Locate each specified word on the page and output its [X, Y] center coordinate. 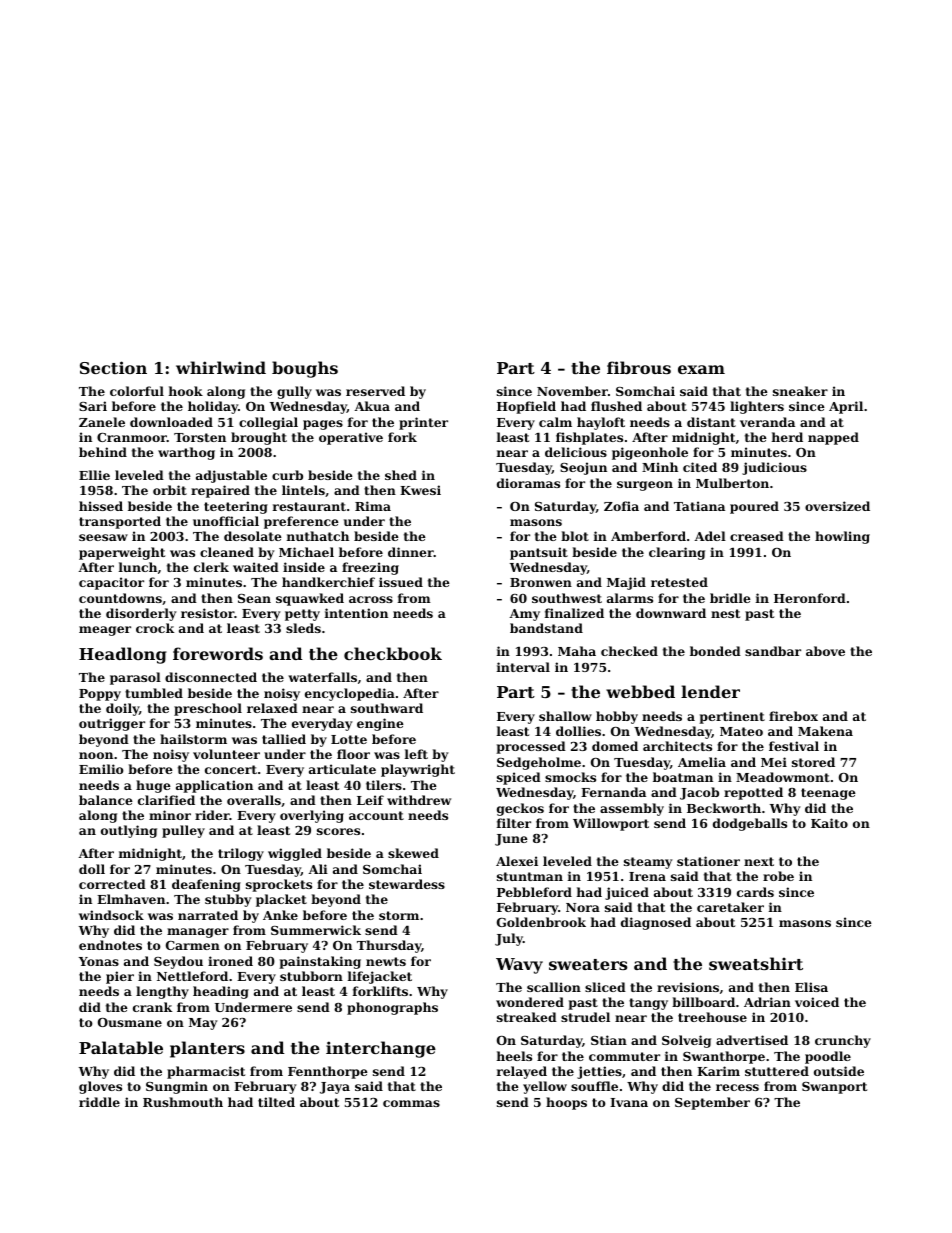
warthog [186, 453]
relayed [522, 1072]
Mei [774, 762]
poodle [828, 1057]
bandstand [546, 628]
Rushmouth [183, 1102]
